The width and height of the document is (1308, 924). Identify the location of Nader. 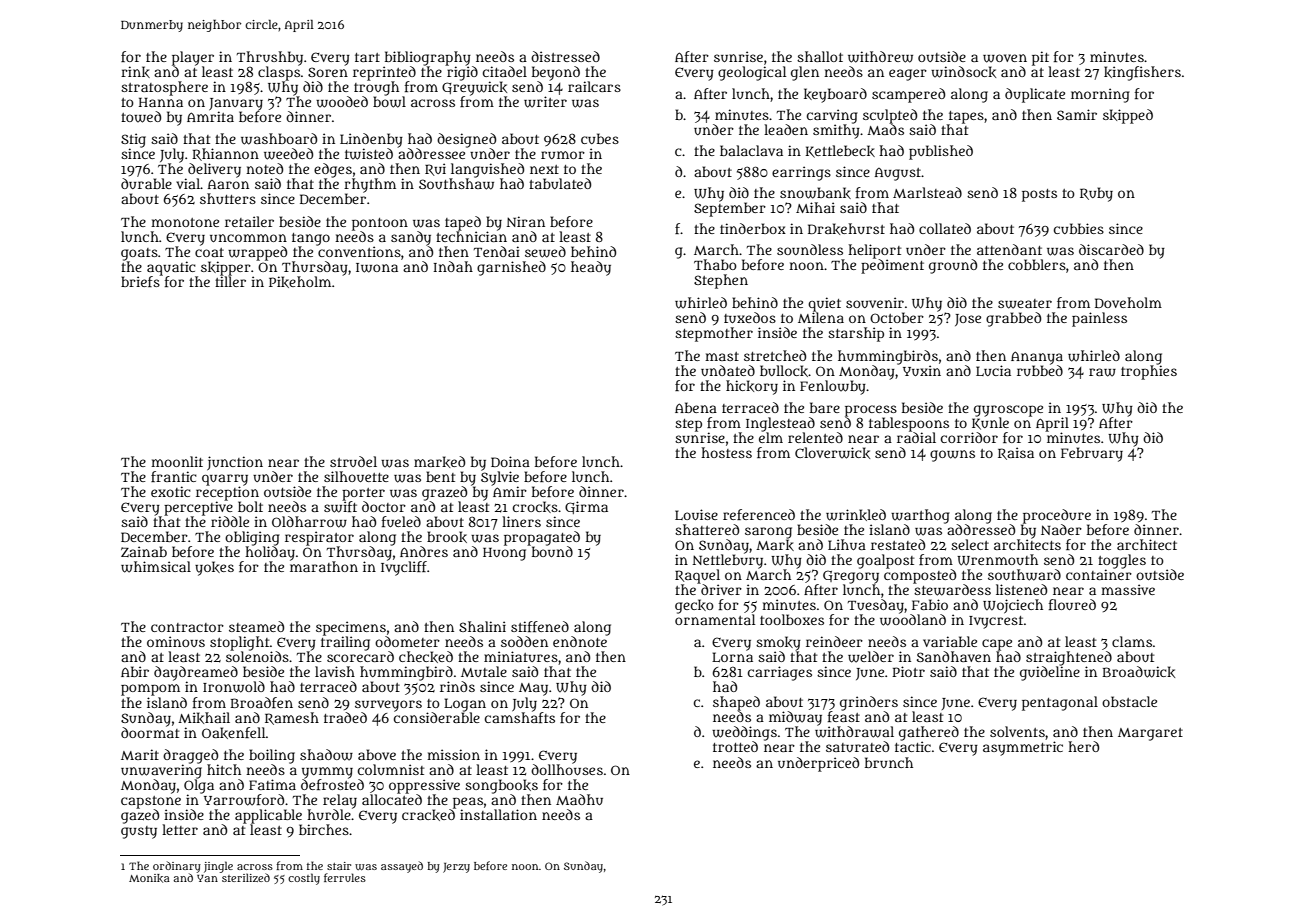
(1061, 529).
